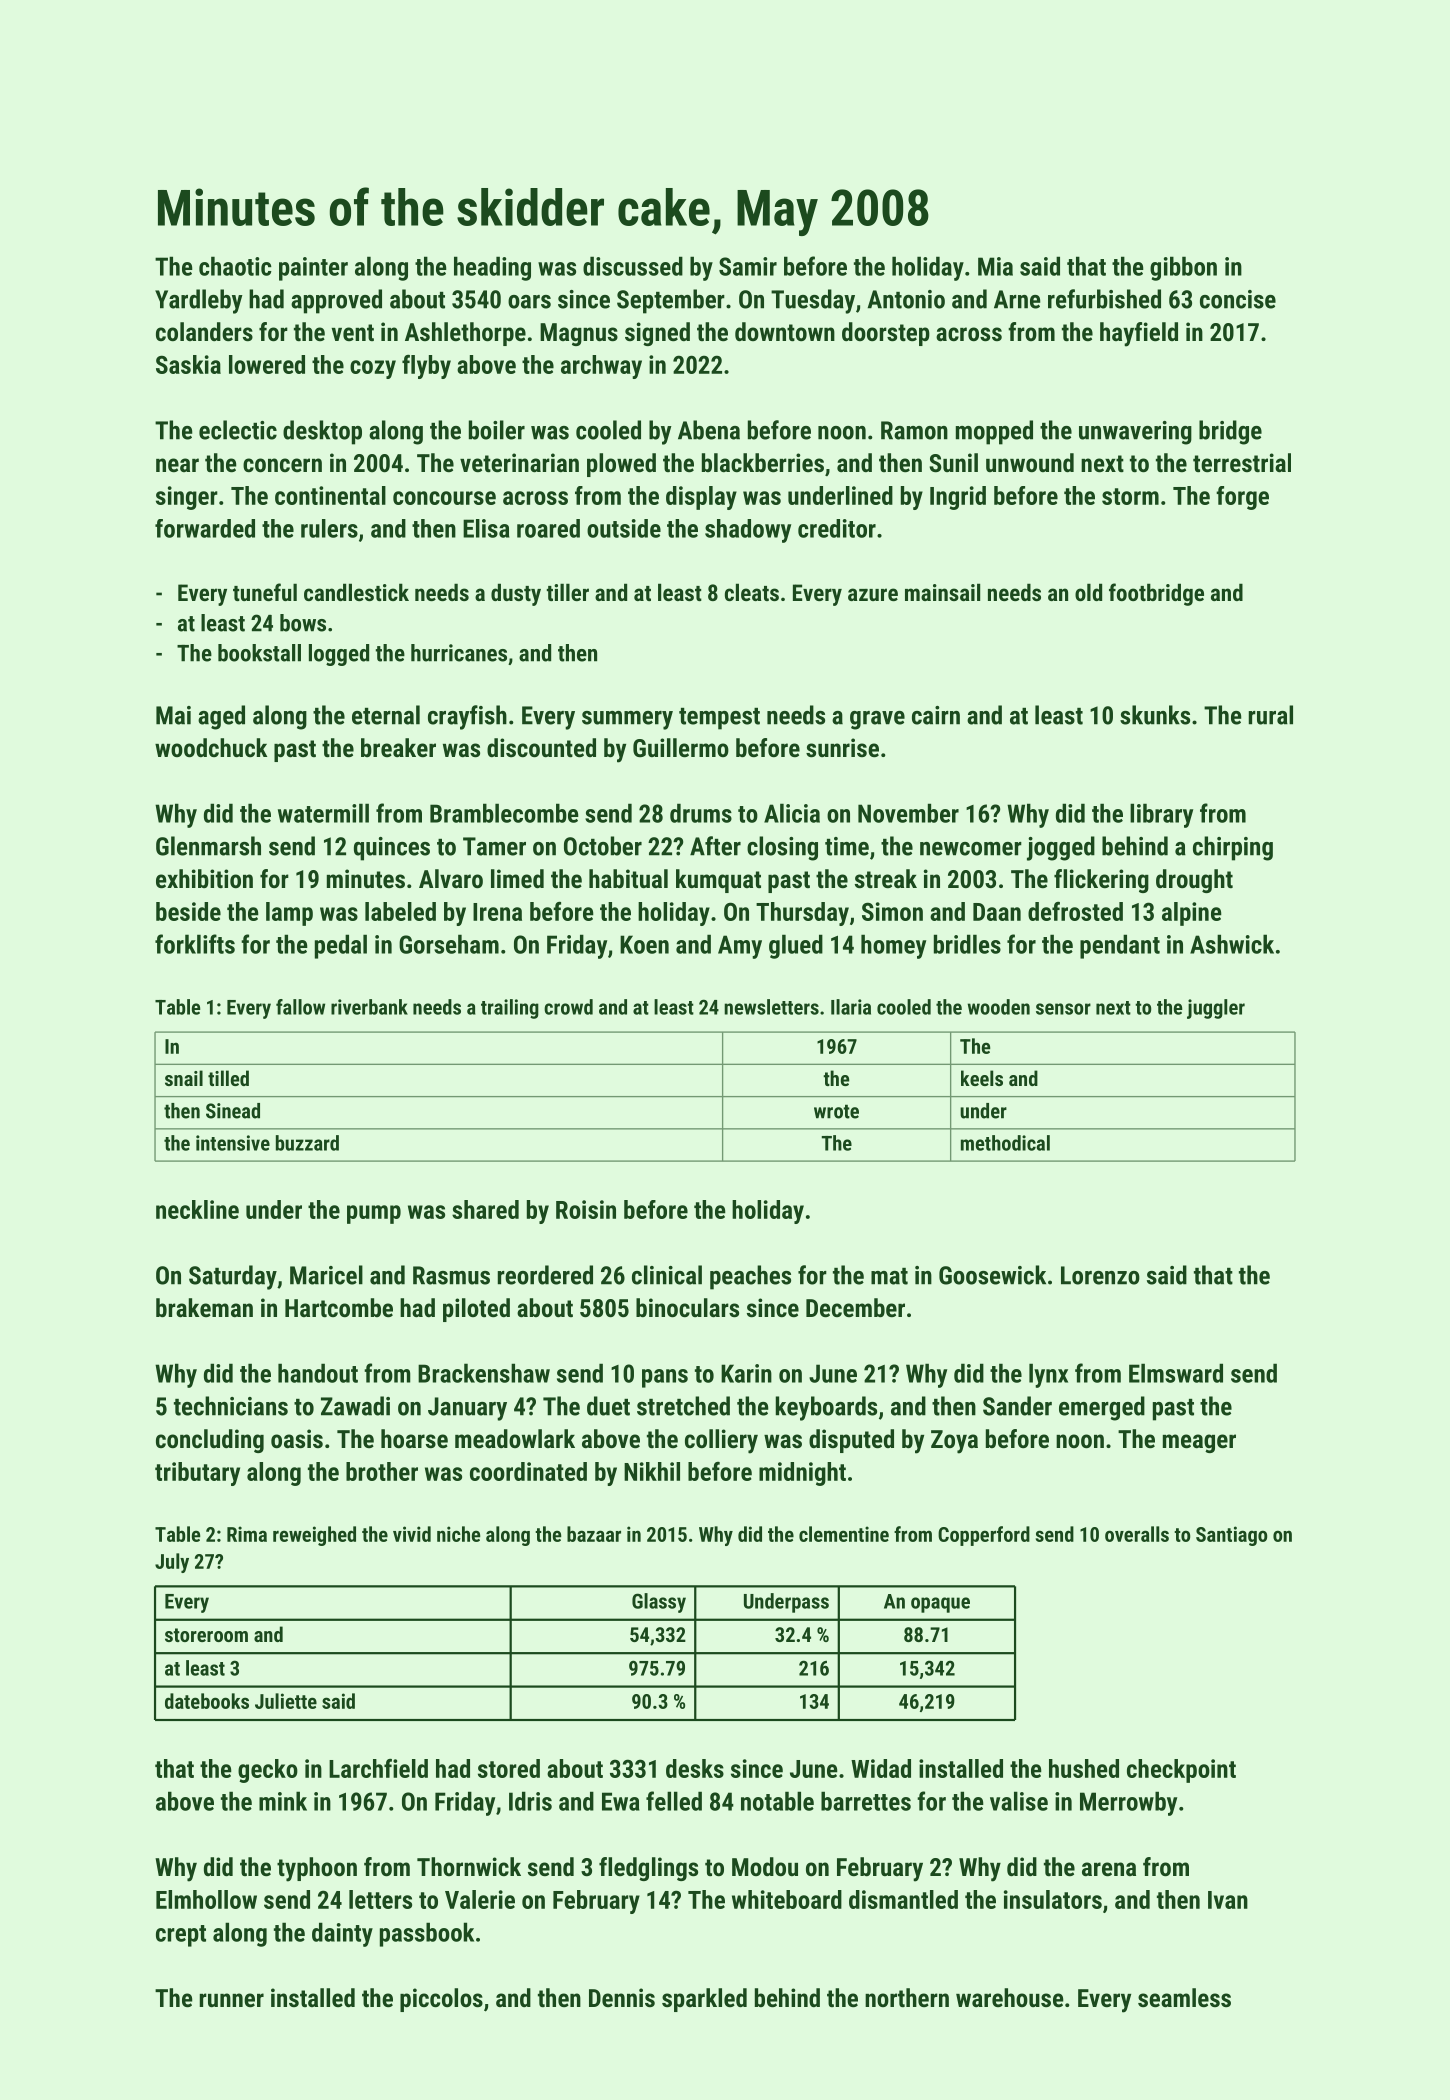  I want to click on mopped, so click(994, 432).
